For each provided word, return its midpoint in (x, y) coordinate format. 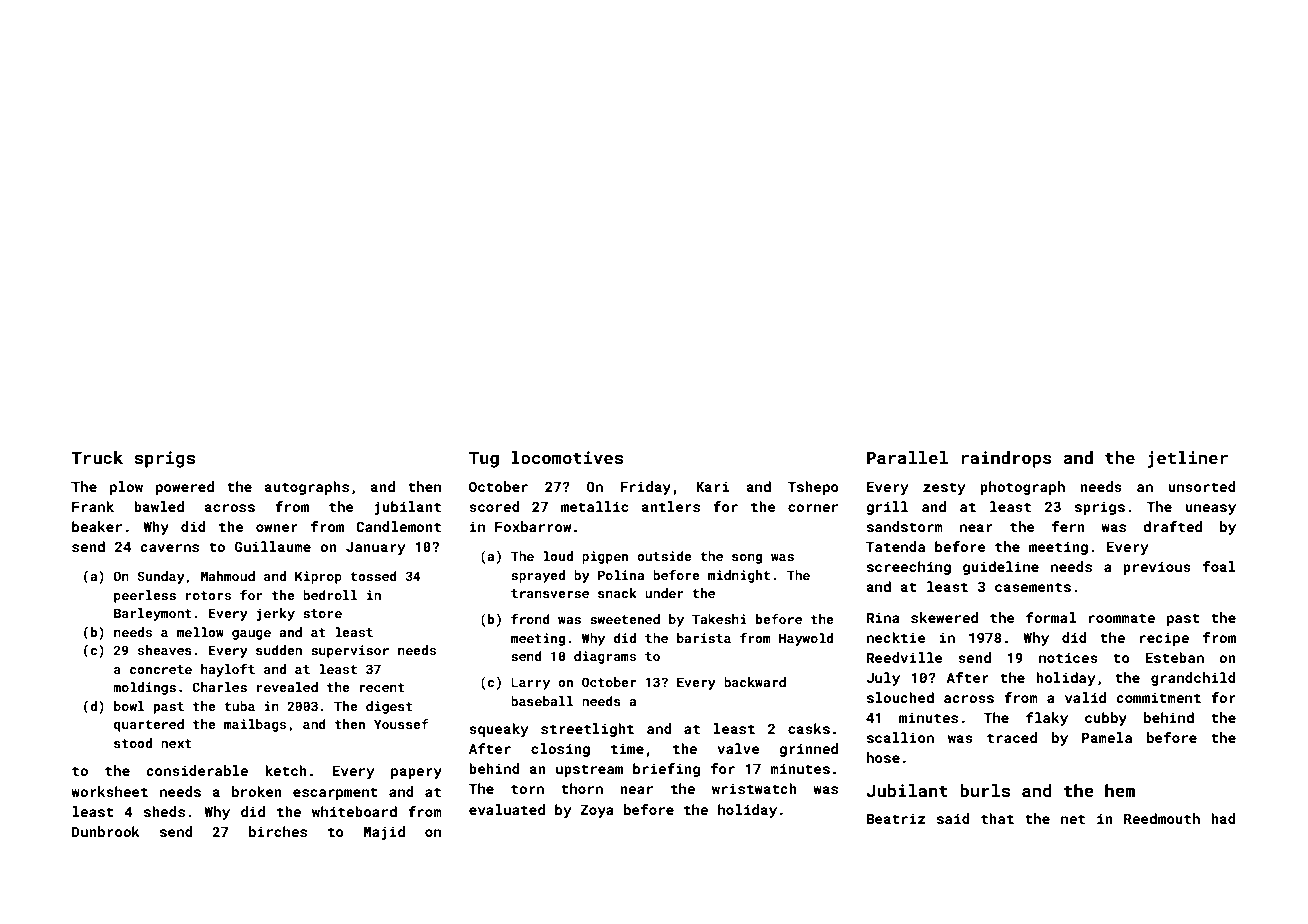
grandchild (1193, 679)
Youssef (401, 724)
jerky (276, 614)
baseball (542, 701)
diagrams (605, 657)
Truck (97, 457)
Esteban (1174, 657)
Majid (384, 833)
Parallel (907, 457)
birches (278, 831)
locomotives (567, 457)
